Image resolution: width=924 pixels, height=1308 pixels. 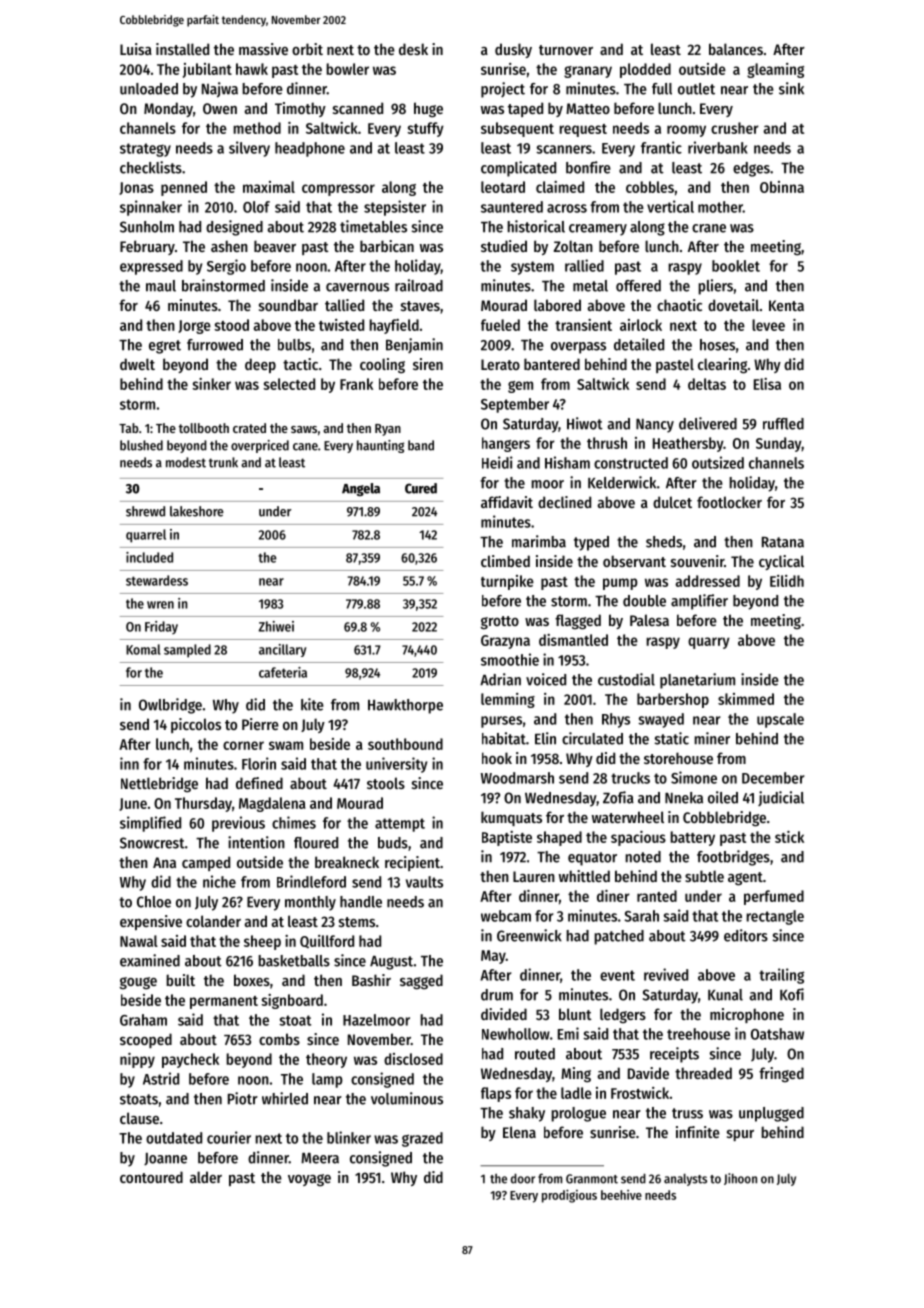 I want to click on purses, so click(x=501, y=722).
